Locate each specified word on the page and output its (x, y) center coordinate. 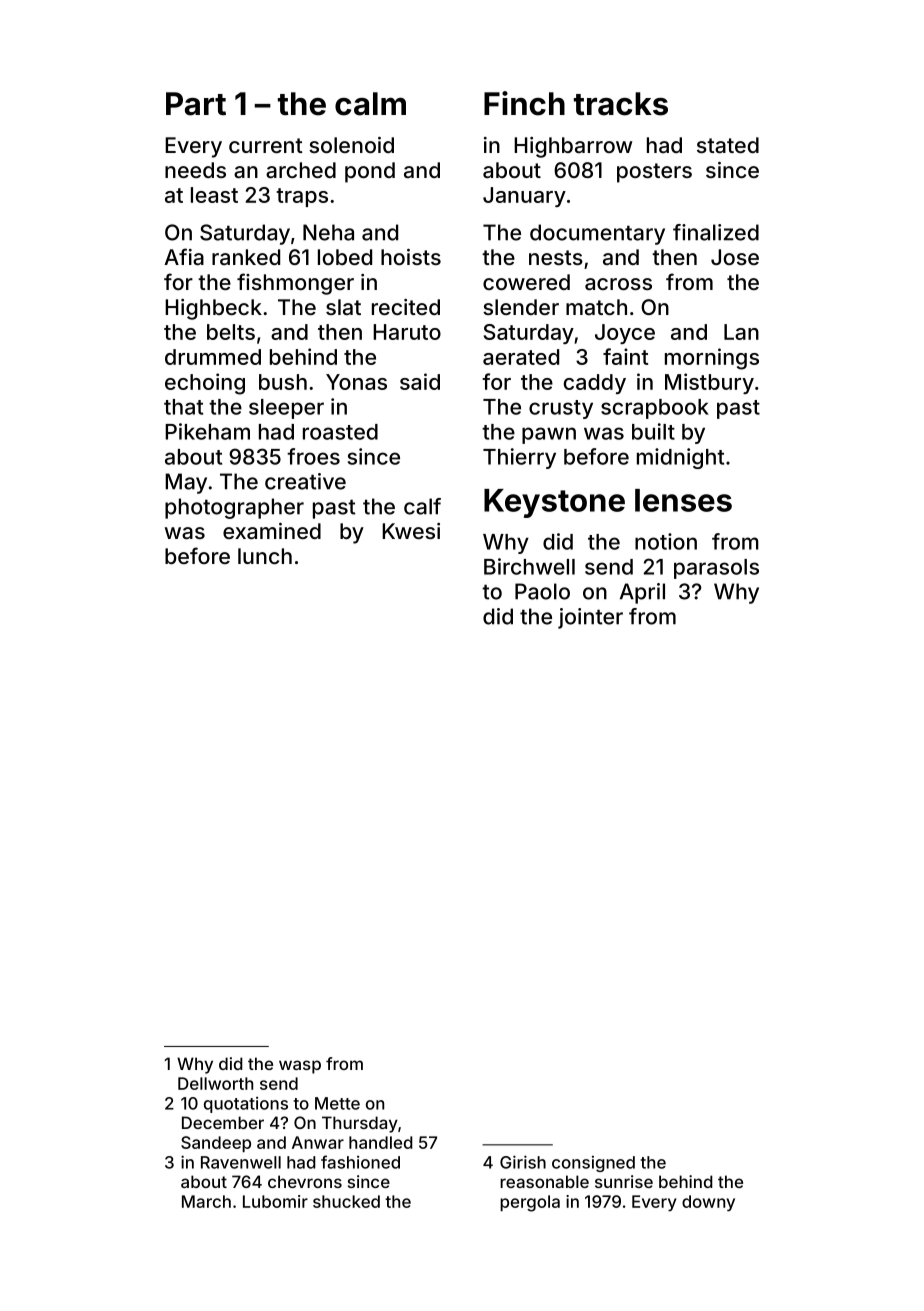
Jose (735, 257)
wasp (300, 1067)
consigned (593, 1164)
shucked (346, 1201)
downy (708, 1203)
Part (196, 104)
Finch (524, 103)
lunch (265, 556)
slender (521, 307)
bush (283, 382)
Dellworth (215, 1083)
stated (728, 145)
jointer (590, 618)
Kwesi (411, 531)
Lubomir (275, 1201)
